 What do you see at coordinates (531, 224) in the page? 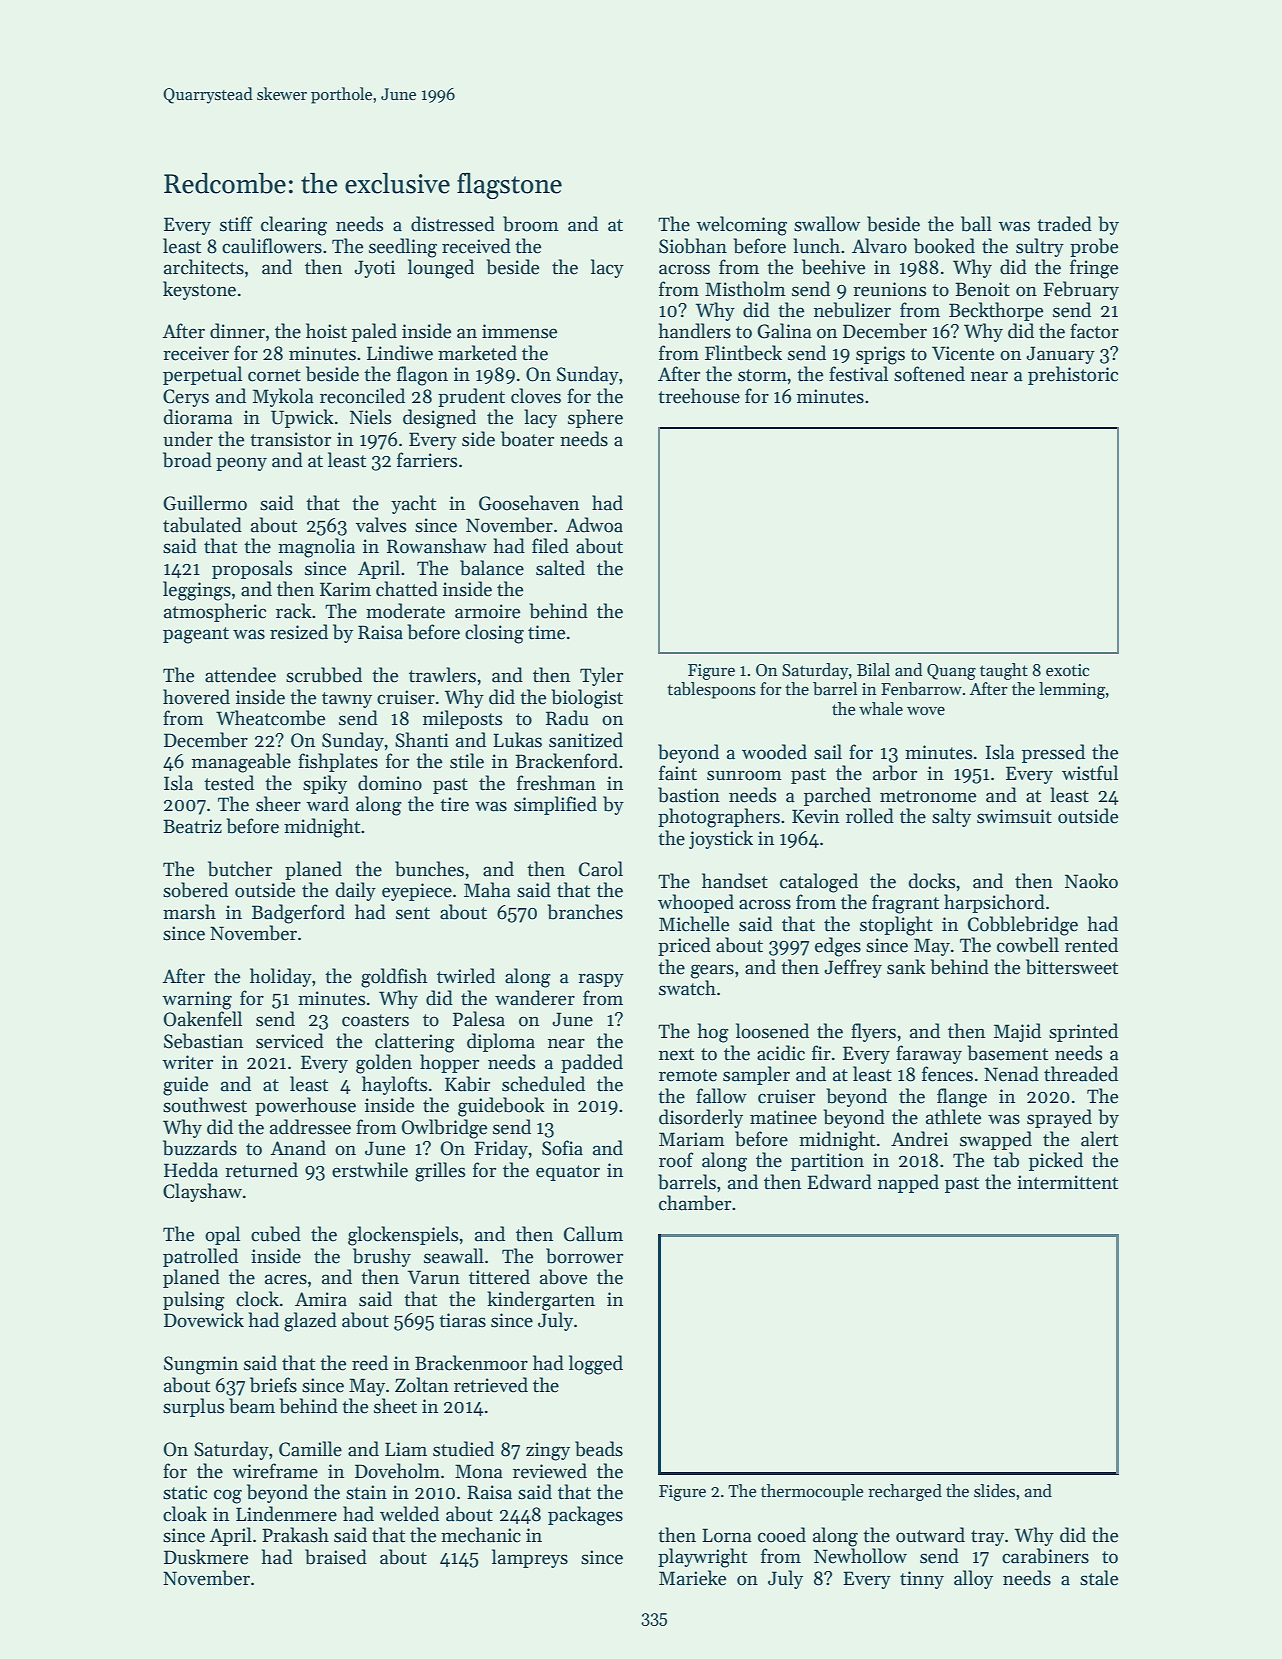
I see `broom` at bounding box center [531, 224].
